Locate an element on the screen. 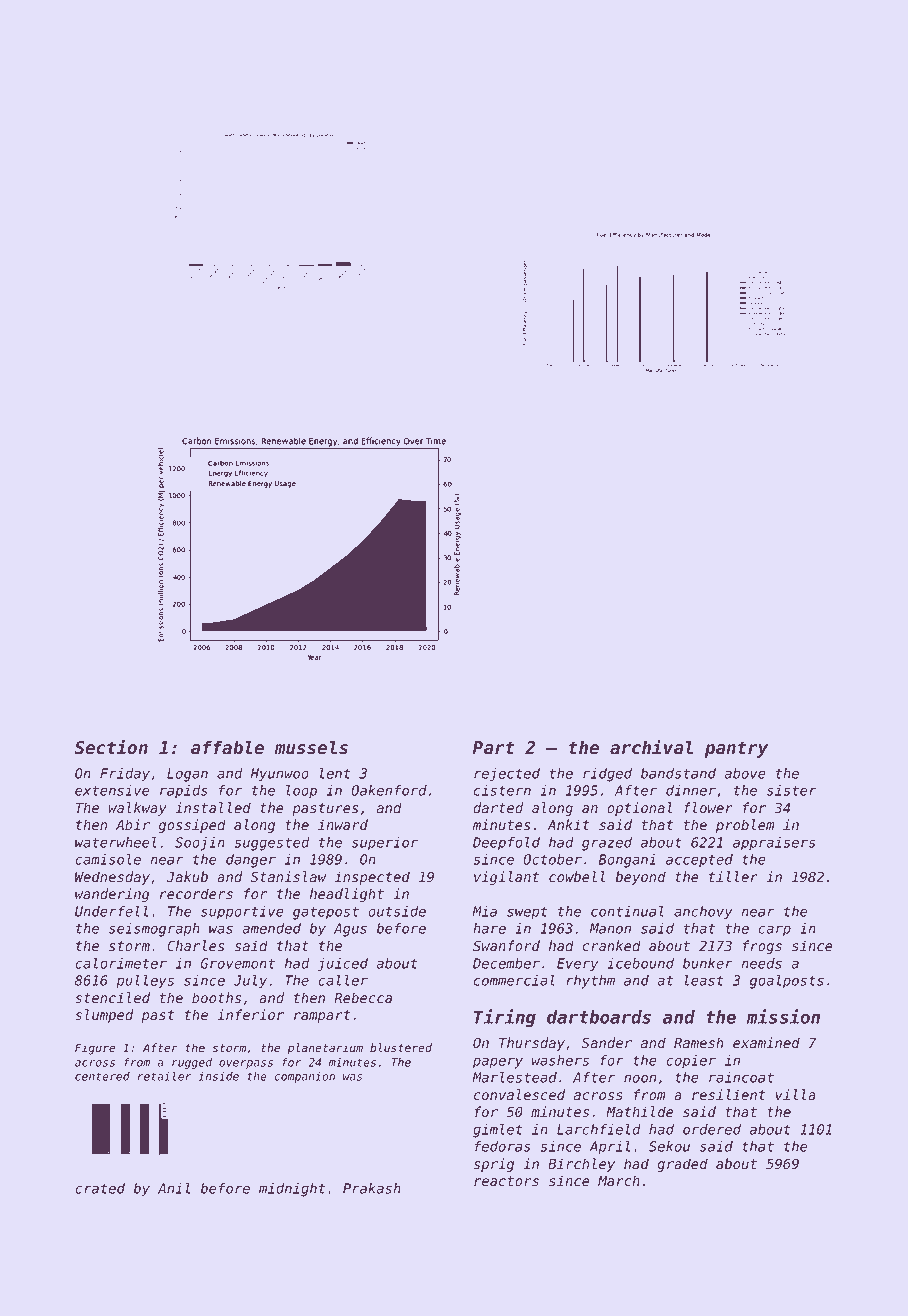  Bongani is located at coordinates (627, 861).
